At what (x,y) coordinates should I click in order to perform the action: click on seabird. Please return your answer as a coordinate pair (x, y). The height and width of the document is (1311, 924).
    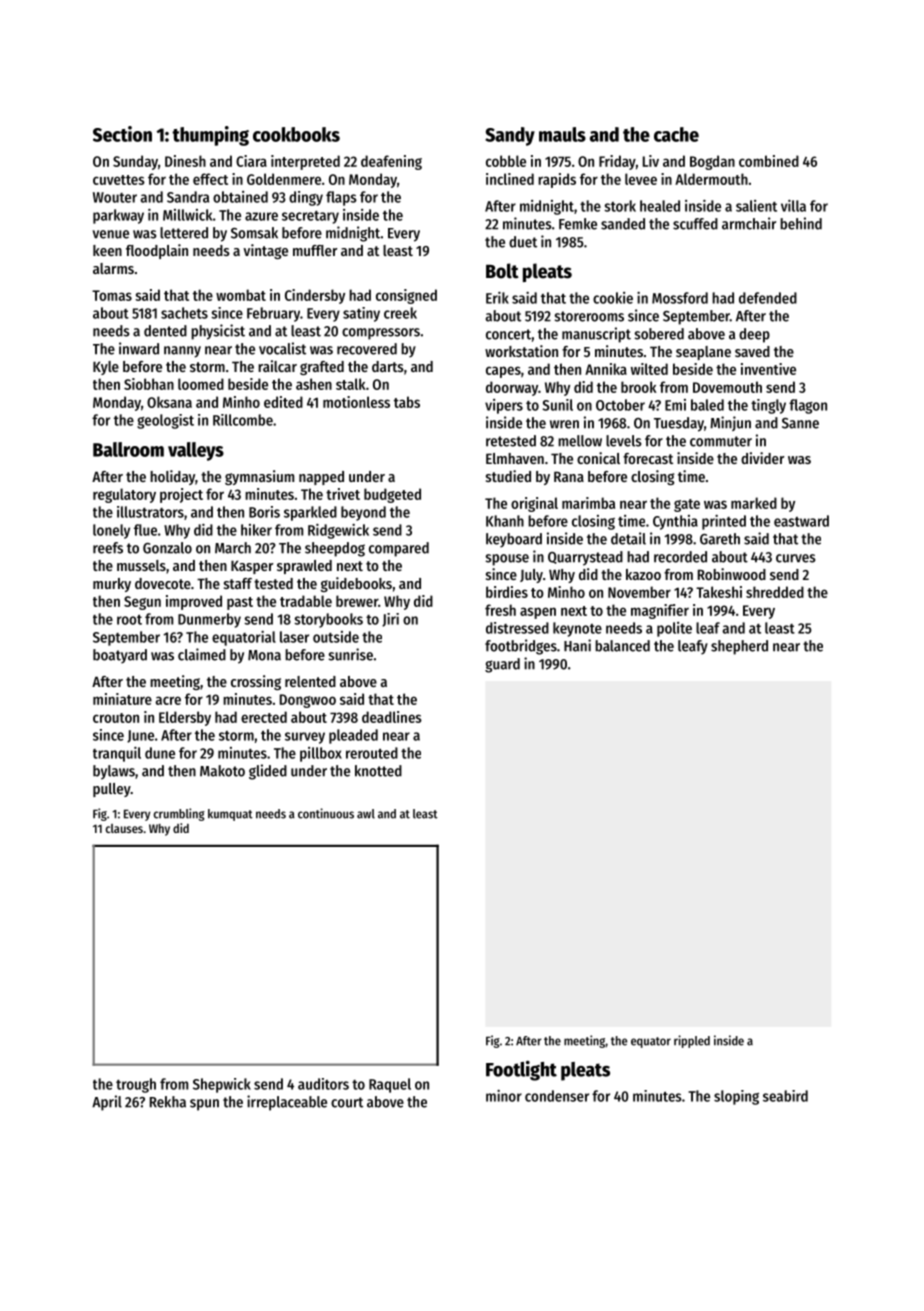
    Looking at the image, I should click on (785, 1096).
